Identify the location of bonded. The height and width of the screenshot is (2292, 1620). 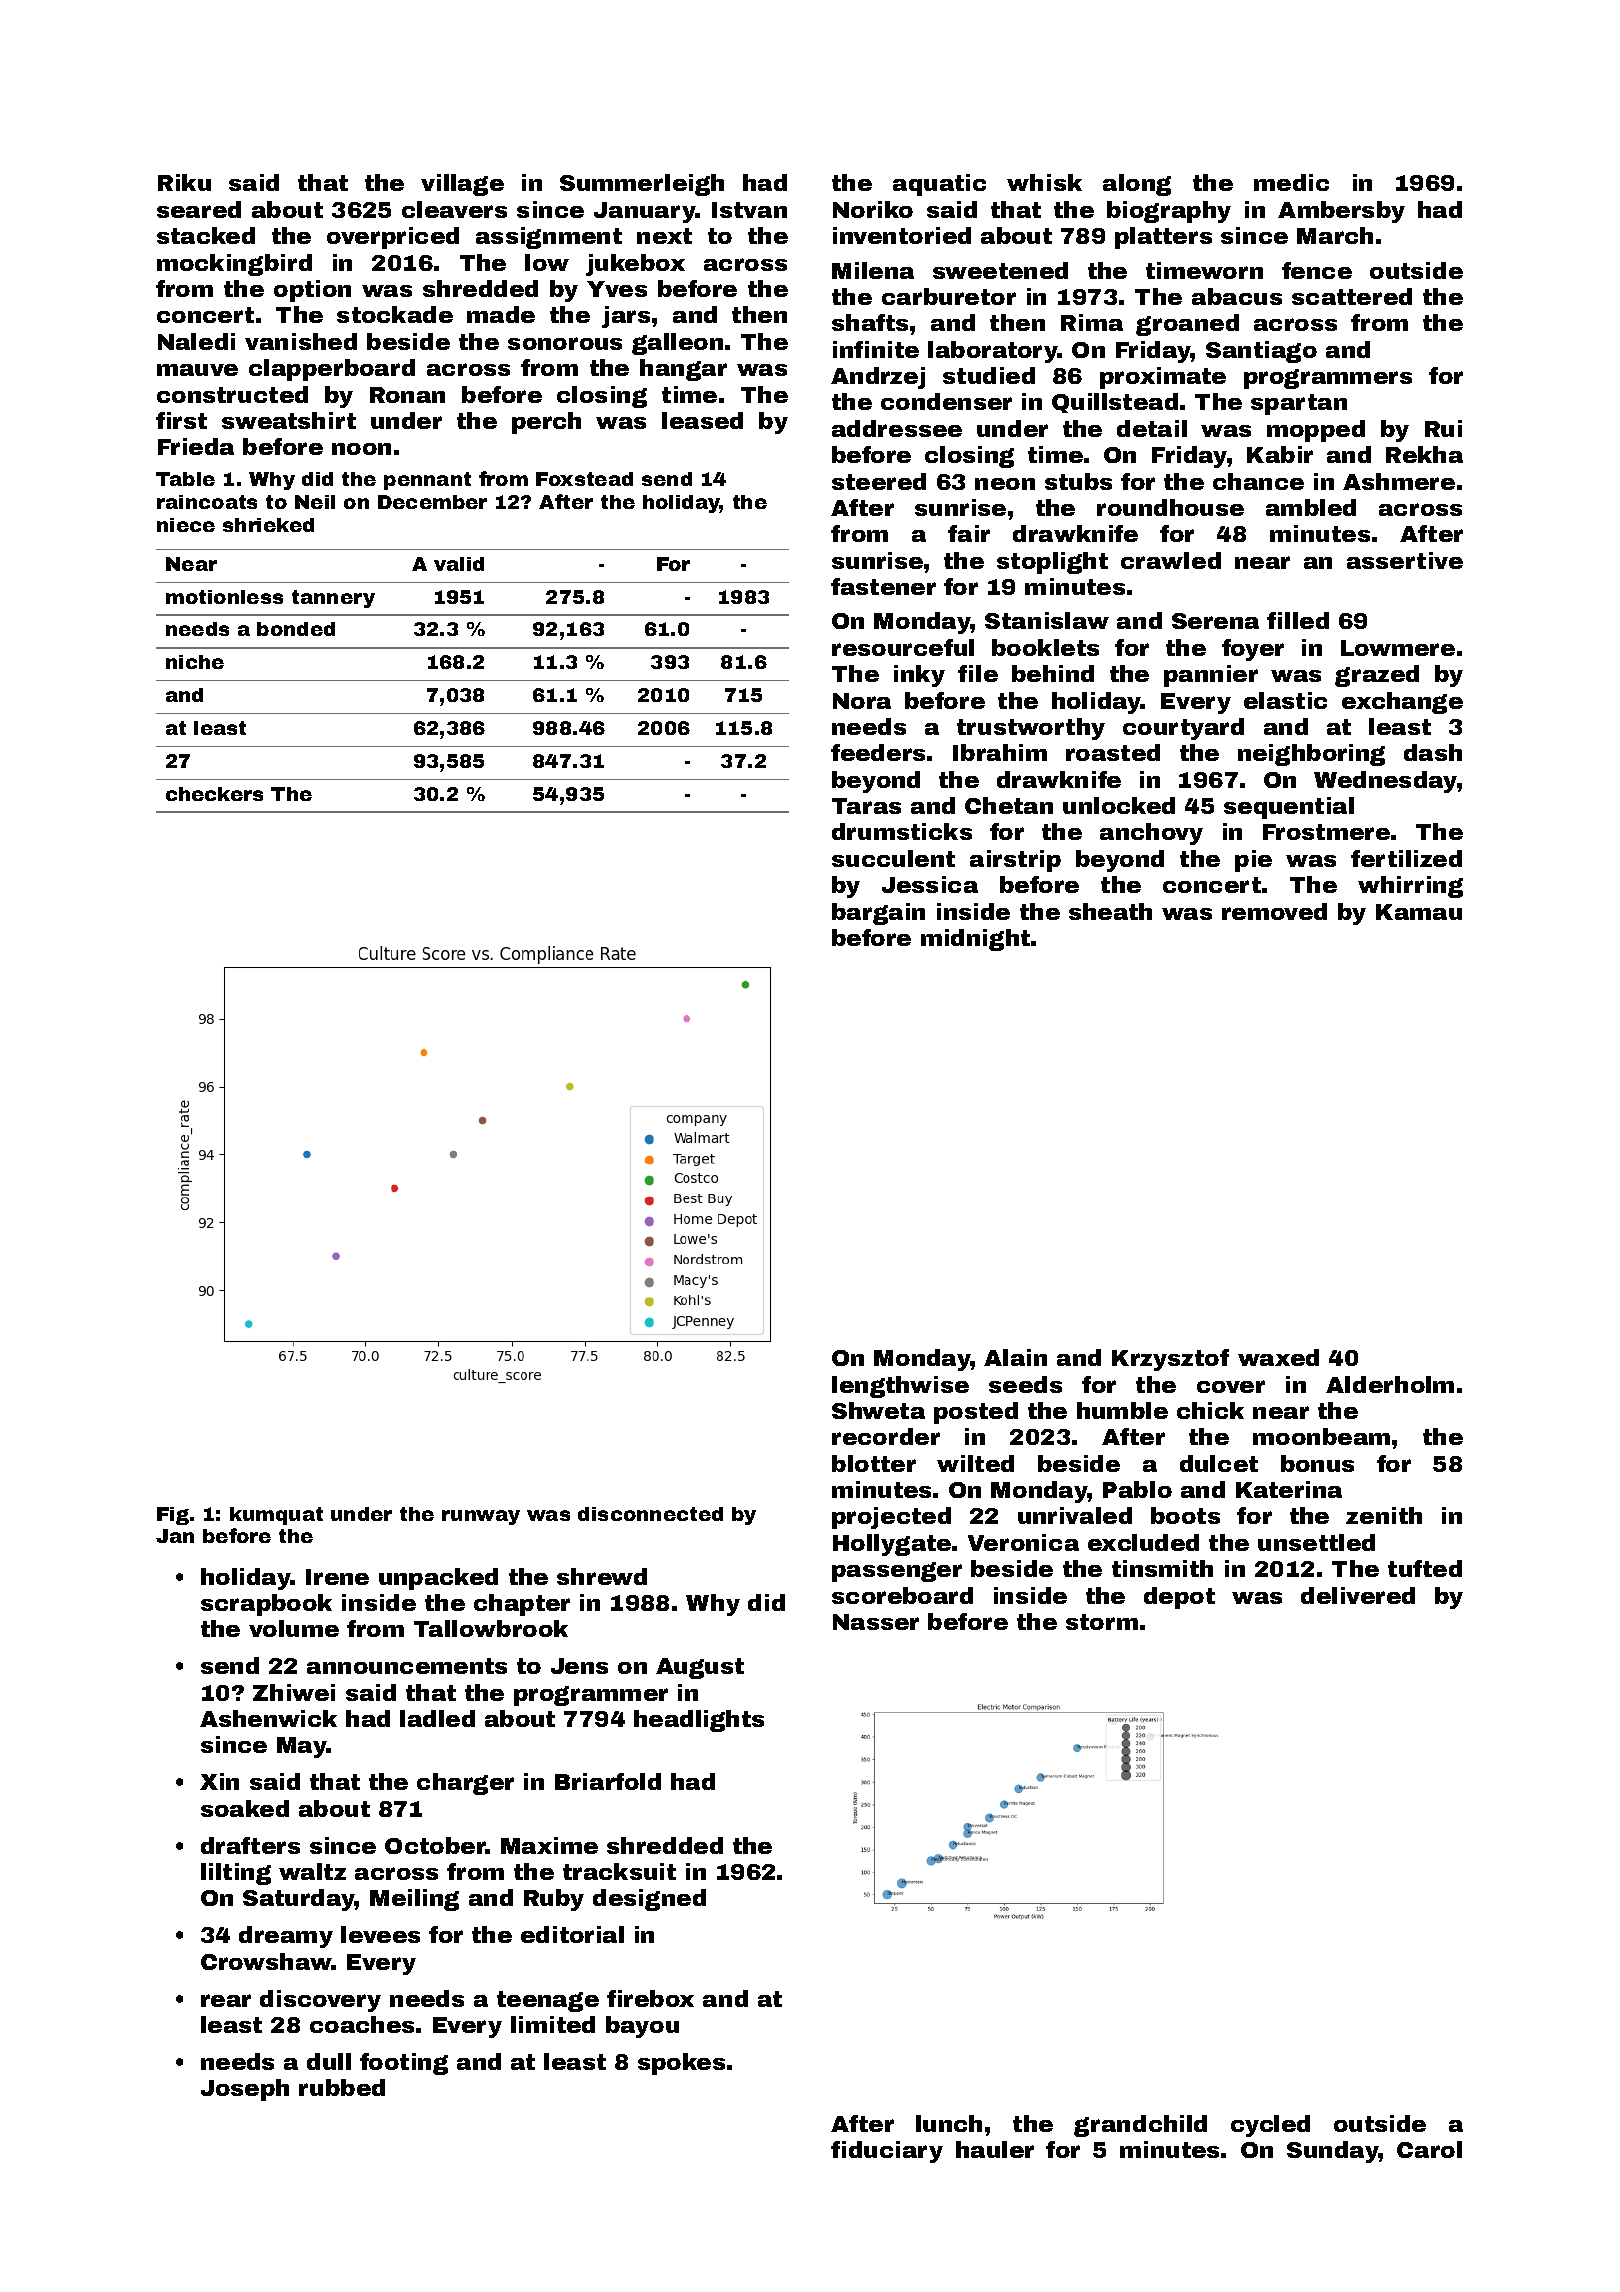
(296, 629).
